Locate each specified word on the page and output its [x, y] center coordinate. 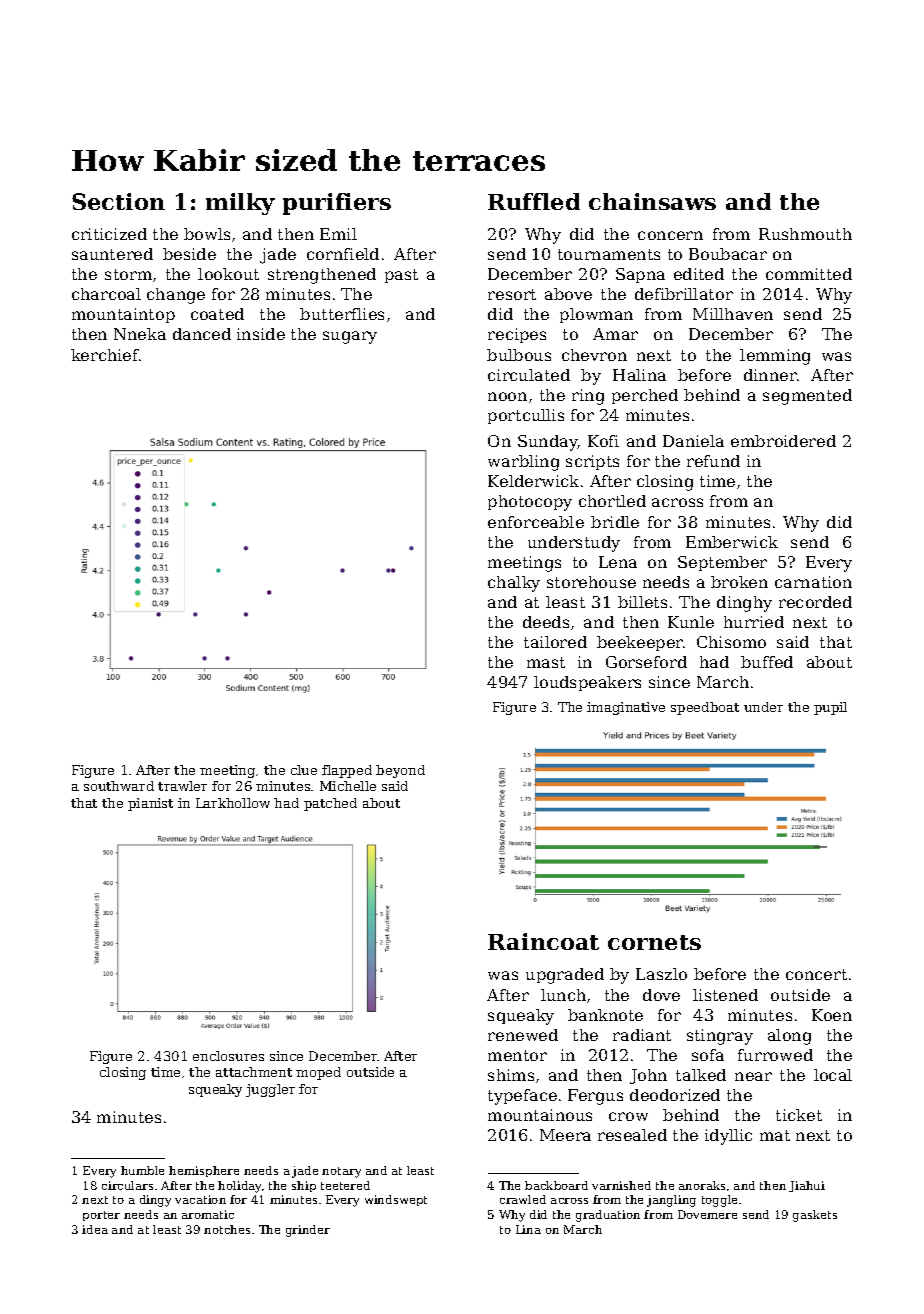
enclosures [228, 1056]
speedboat [705, 708]
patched [330, 804]
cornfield [343, 254]
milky [240, 204]
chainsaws [652, 201]
